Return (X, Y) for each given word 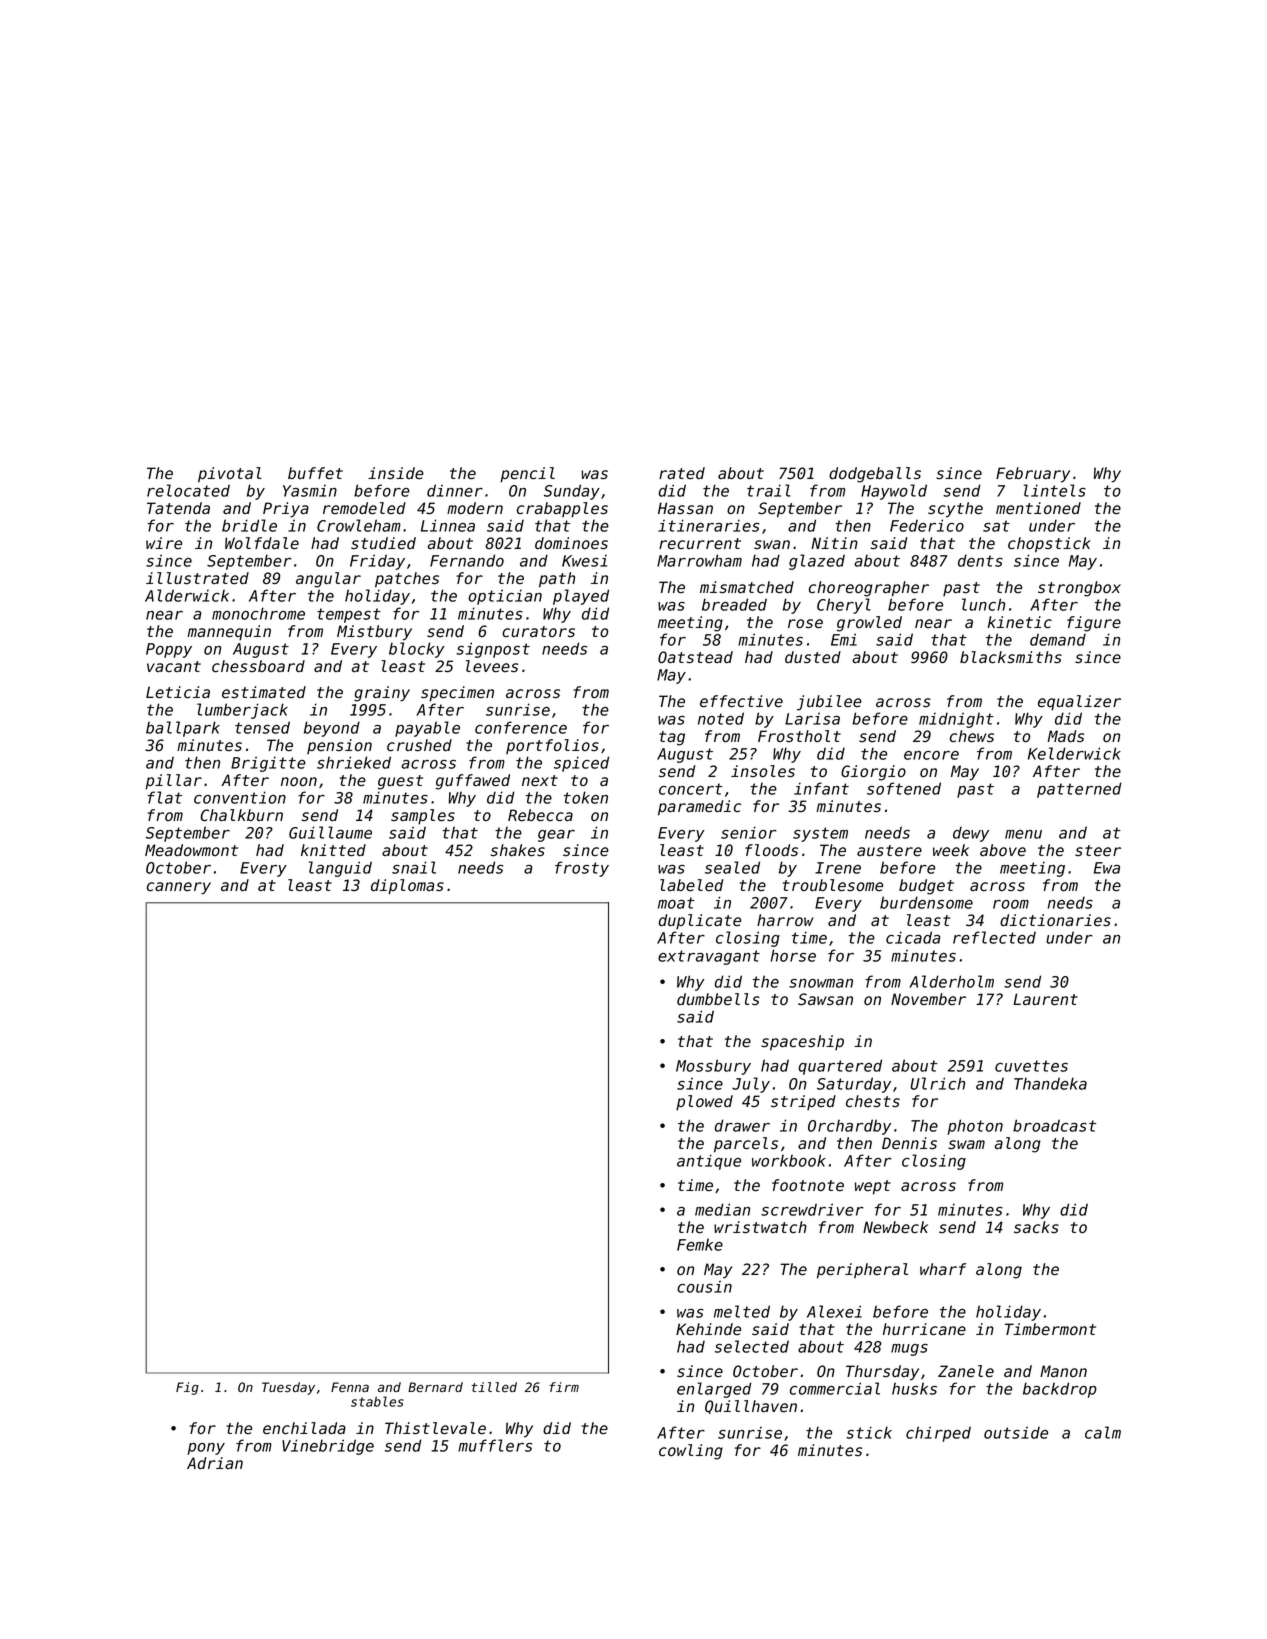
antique (709, 1162)
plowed (704, 1102)
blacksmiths (1011, 657)
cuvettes (1031, 1066)
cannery (179, 888)
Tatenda (178, 508)
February (1033, 475)
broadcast (1054, 1125)
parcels (746, 1145)
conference (521, 727)
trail (769, 490)
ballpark (183, 729)
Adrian (215, 1463)
